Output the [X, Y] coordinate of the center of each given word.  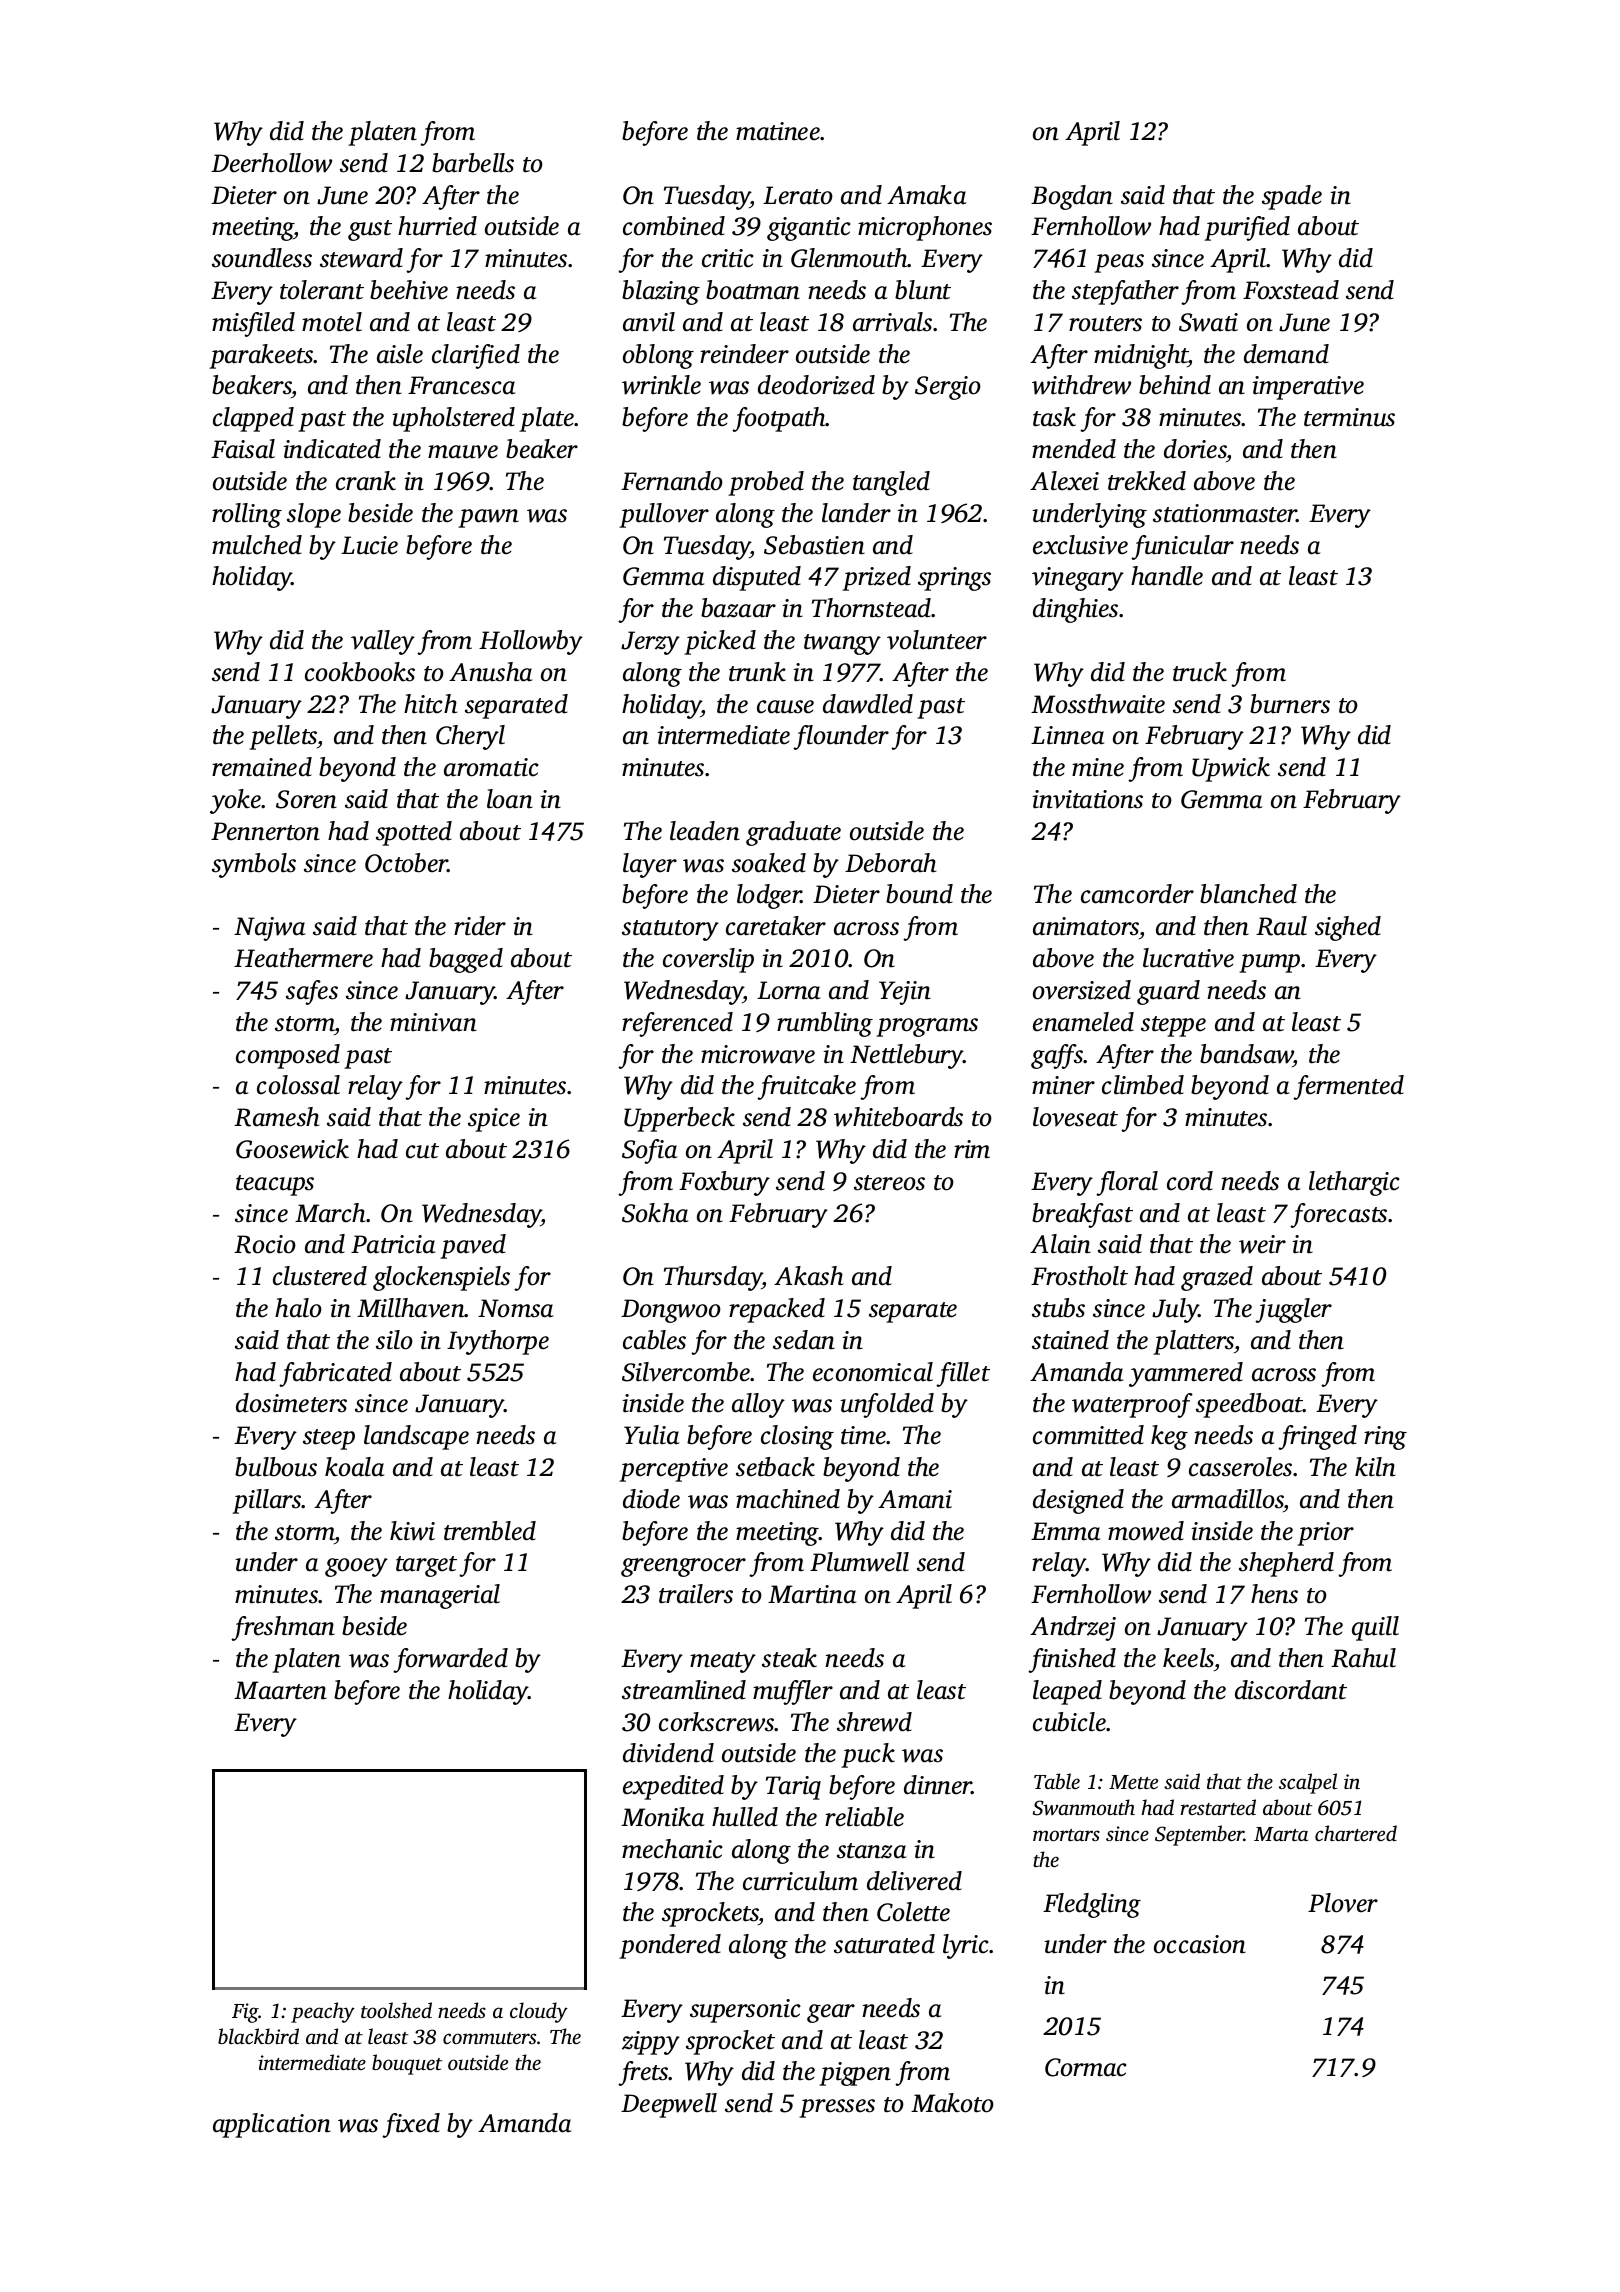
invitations [1087, 799]
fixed [411, 2125]
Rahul [1363, 1658]
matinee [778, 131]
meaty [723, 1662]
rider [480, 926]
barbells [473, 163]
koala [354, 1467]
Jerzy [650, 643]
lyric [966, 1946]
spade [1292, 197]
